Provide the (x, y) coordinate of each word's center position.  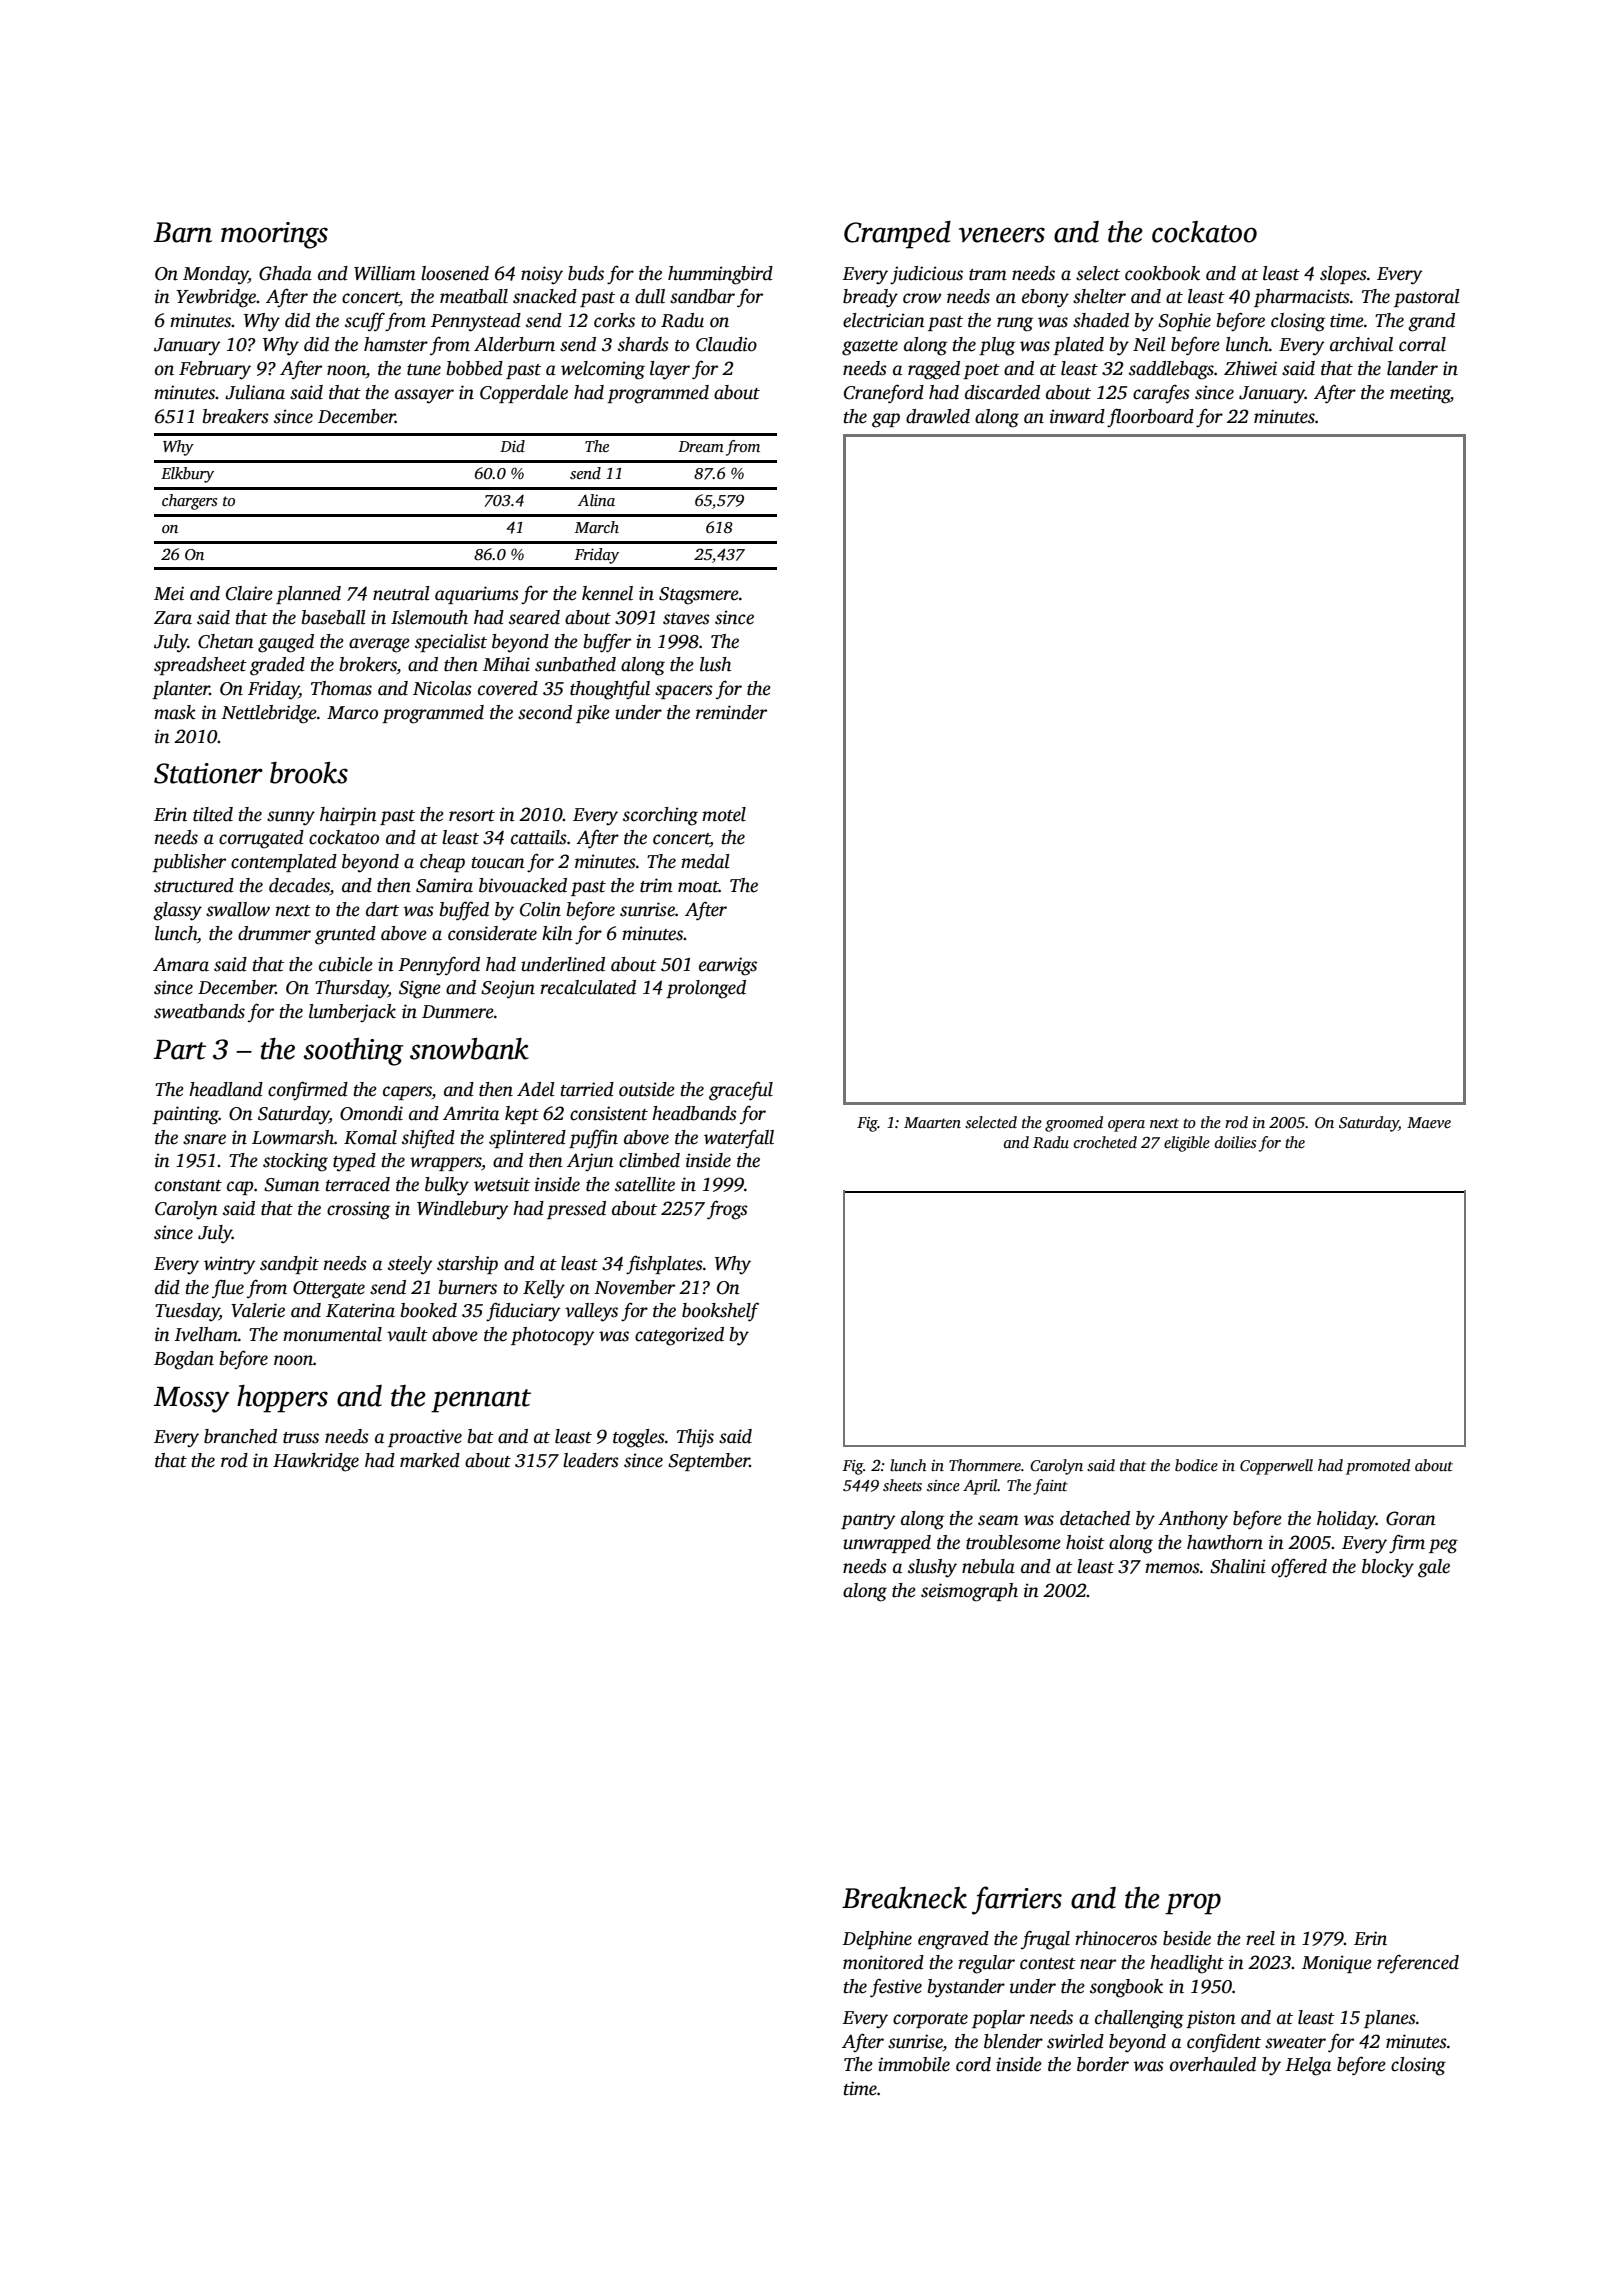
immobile (914, 2064)
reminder (731, 712)
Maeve (1429, 1122)
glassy (177, 911)
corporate (930, 2020)
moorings (274, 235)
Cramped (897, 235)
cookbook (1162, 273)
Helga (1308, 2066)
